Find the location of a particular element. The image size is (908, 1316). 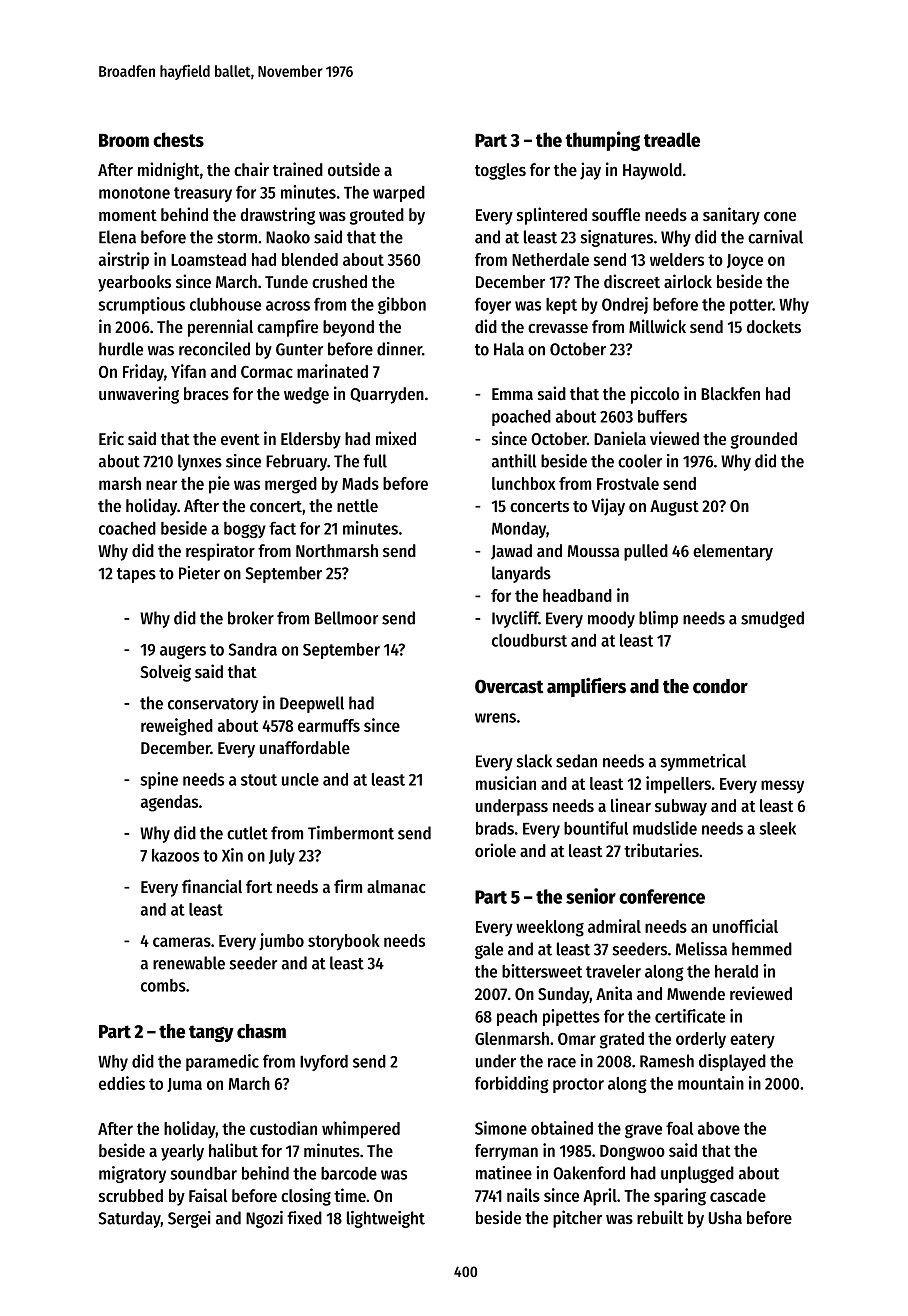

Jawad is located at coordinates (511, 551).
